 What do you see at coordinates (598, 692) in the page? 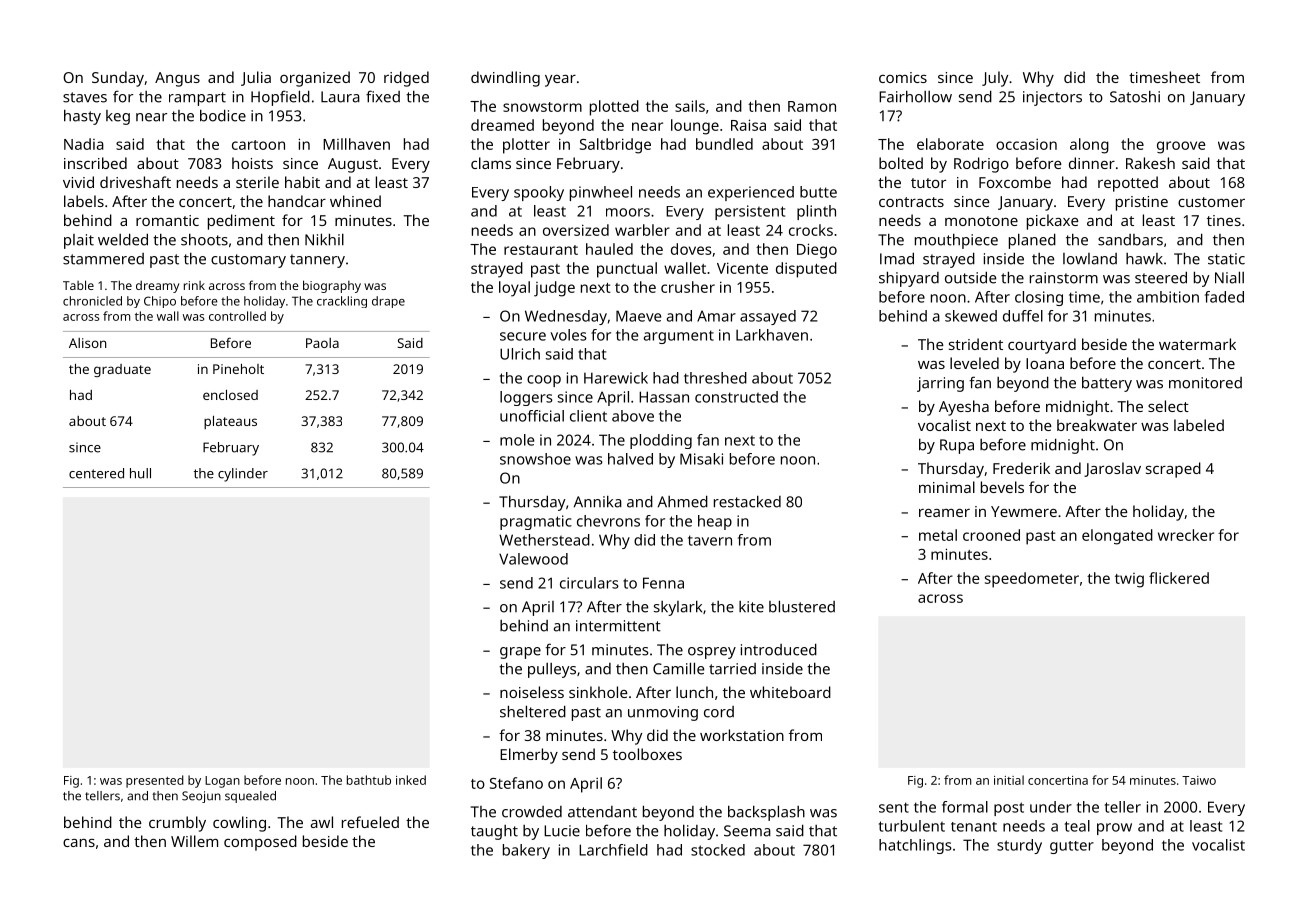
I see `sinkhole` at bounding box center [598, 692].
